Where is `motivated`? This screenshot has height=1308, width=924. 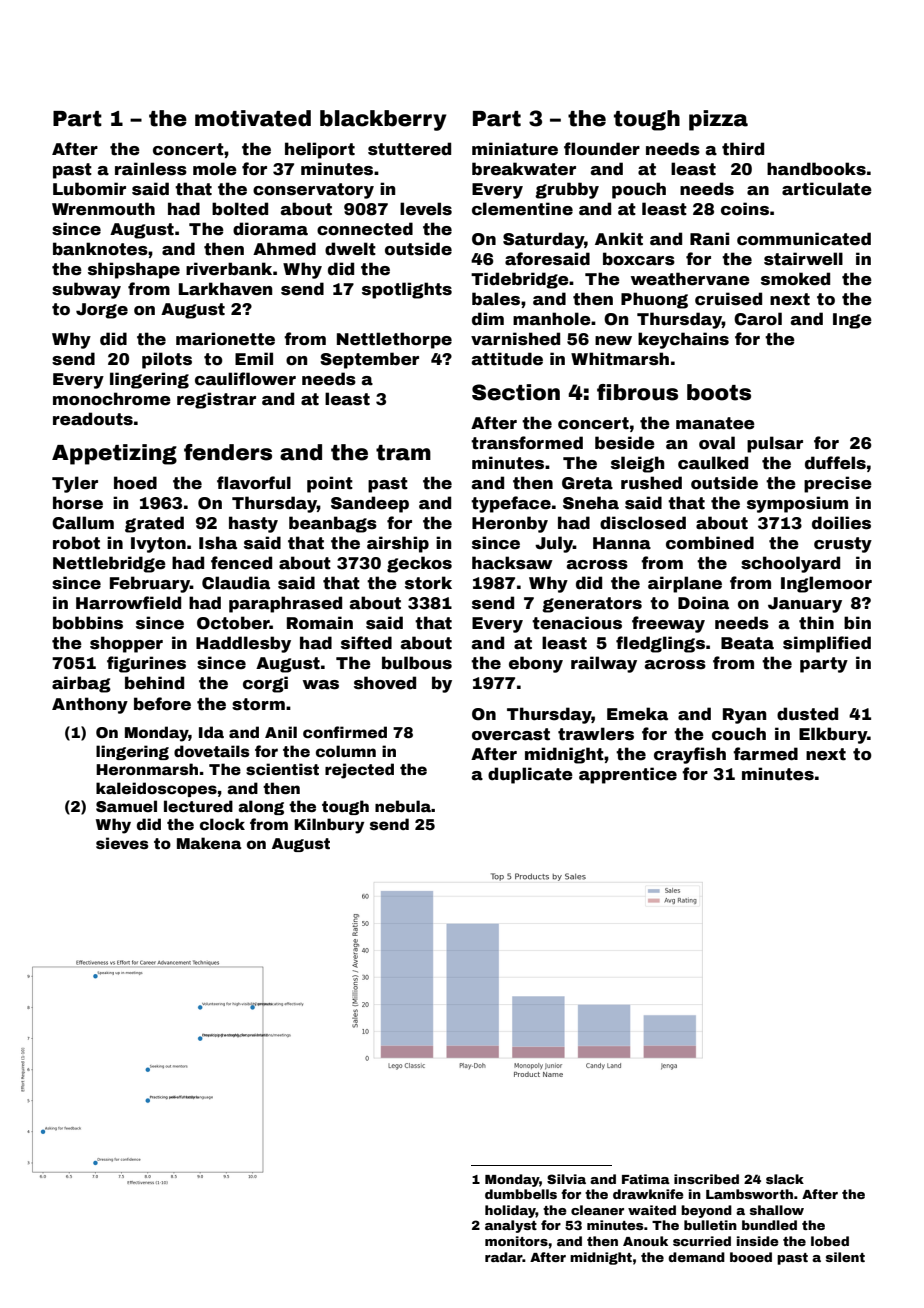 motivated is located at coordinates (253, 118).
